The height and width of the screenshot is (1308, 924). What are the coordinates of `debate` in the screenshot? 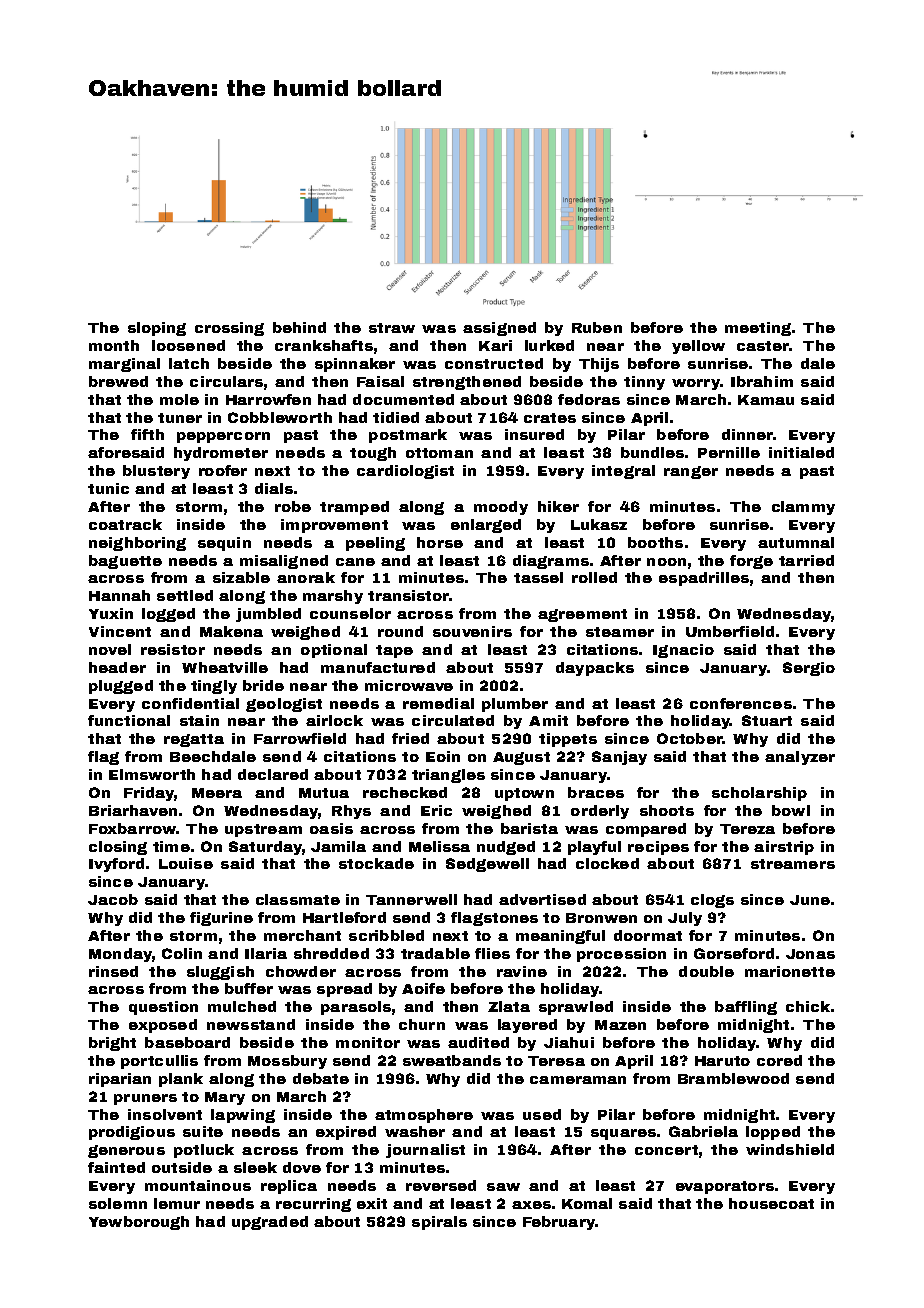 It's located at (321, 1078).
